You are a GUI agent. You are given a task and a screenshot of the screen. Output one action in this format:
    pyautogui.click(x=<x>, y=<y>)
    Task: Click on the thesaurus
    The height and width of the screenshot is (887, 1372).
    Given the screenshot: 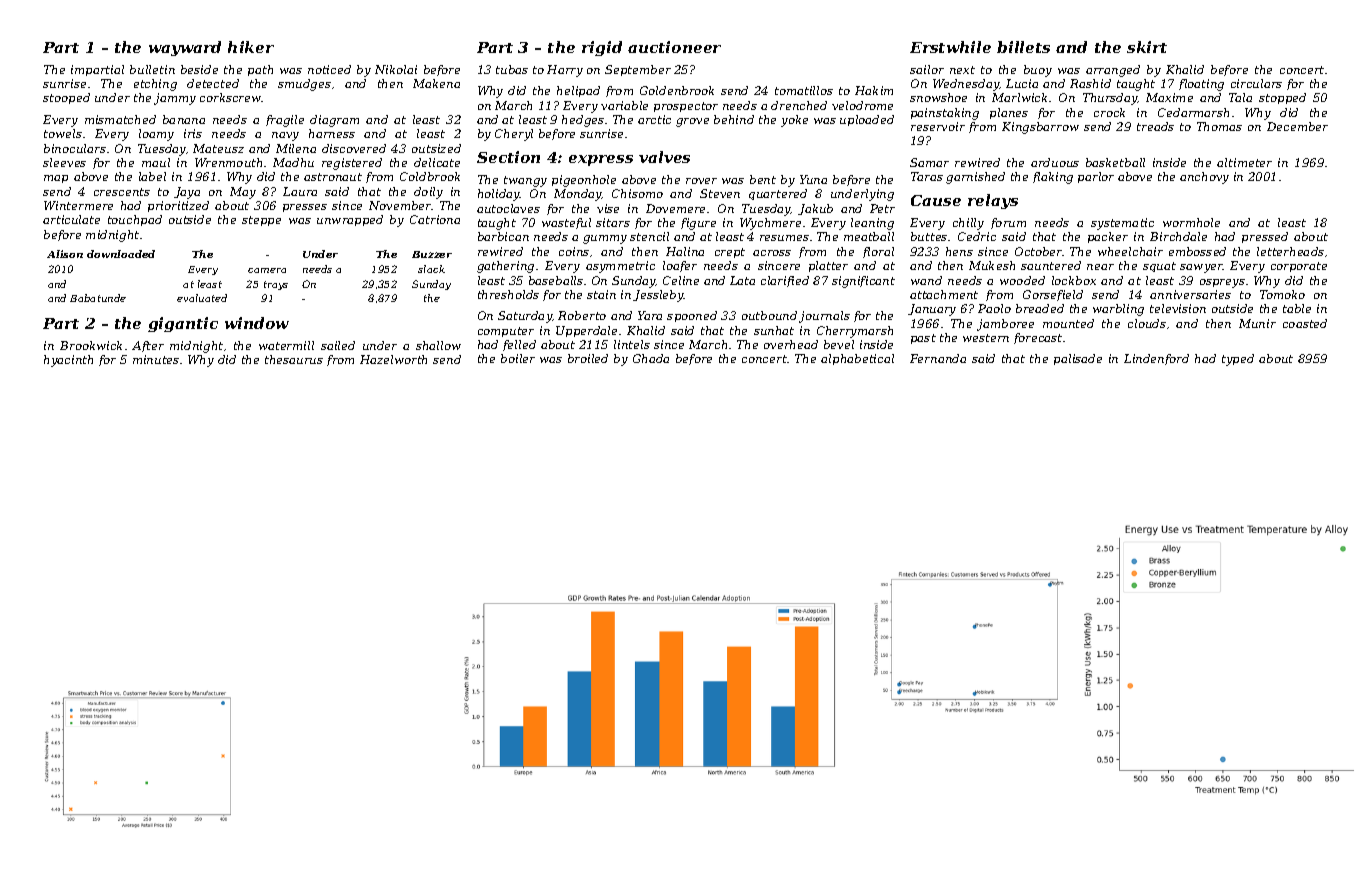 What is the action you would take?
    pyautogui.click(x=294, y=359)
